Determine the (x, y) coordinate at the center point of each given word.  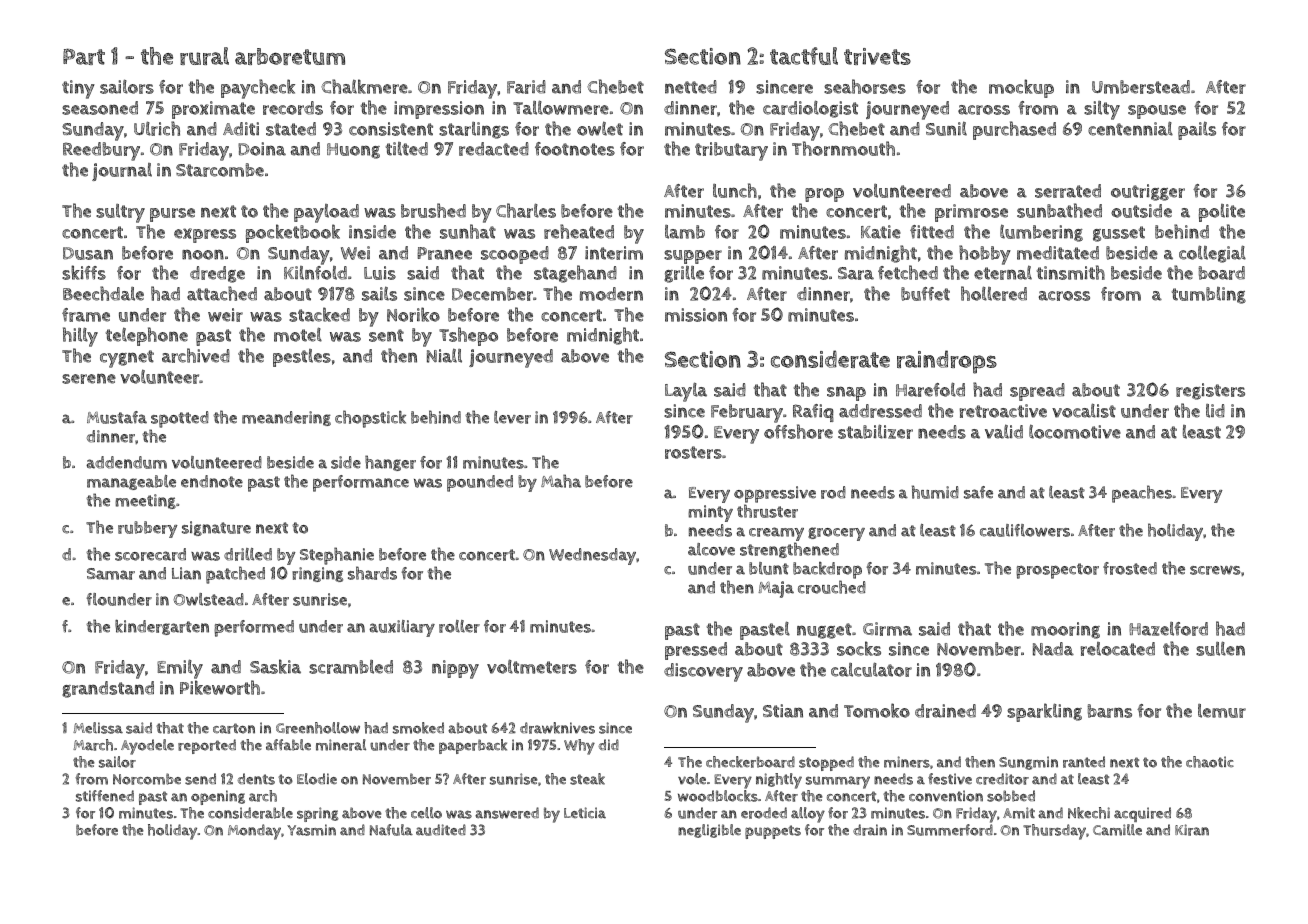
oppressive (775, 494)
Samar (111, 574)
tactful (804, 56)
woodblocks (718, 796)
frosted (1130, 568)
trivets (877, 56)
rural (204, 56)
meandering (286, 418)
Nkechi (1089, 813)
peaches (1142, 494)
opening (218, 797)
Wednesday (592, 556)
